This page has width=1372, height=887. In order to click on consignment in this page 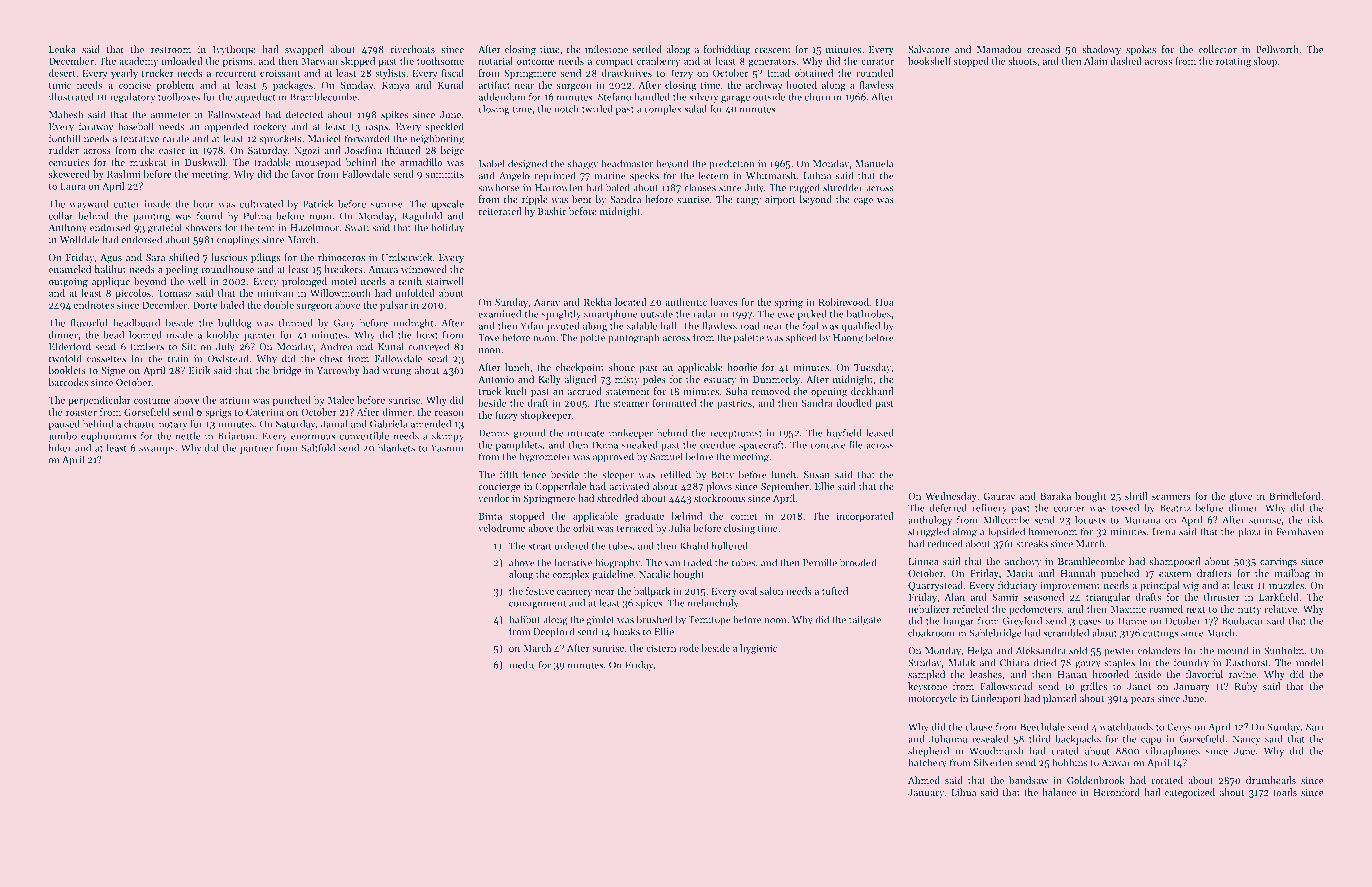, I will do `click(537, 604)`.
